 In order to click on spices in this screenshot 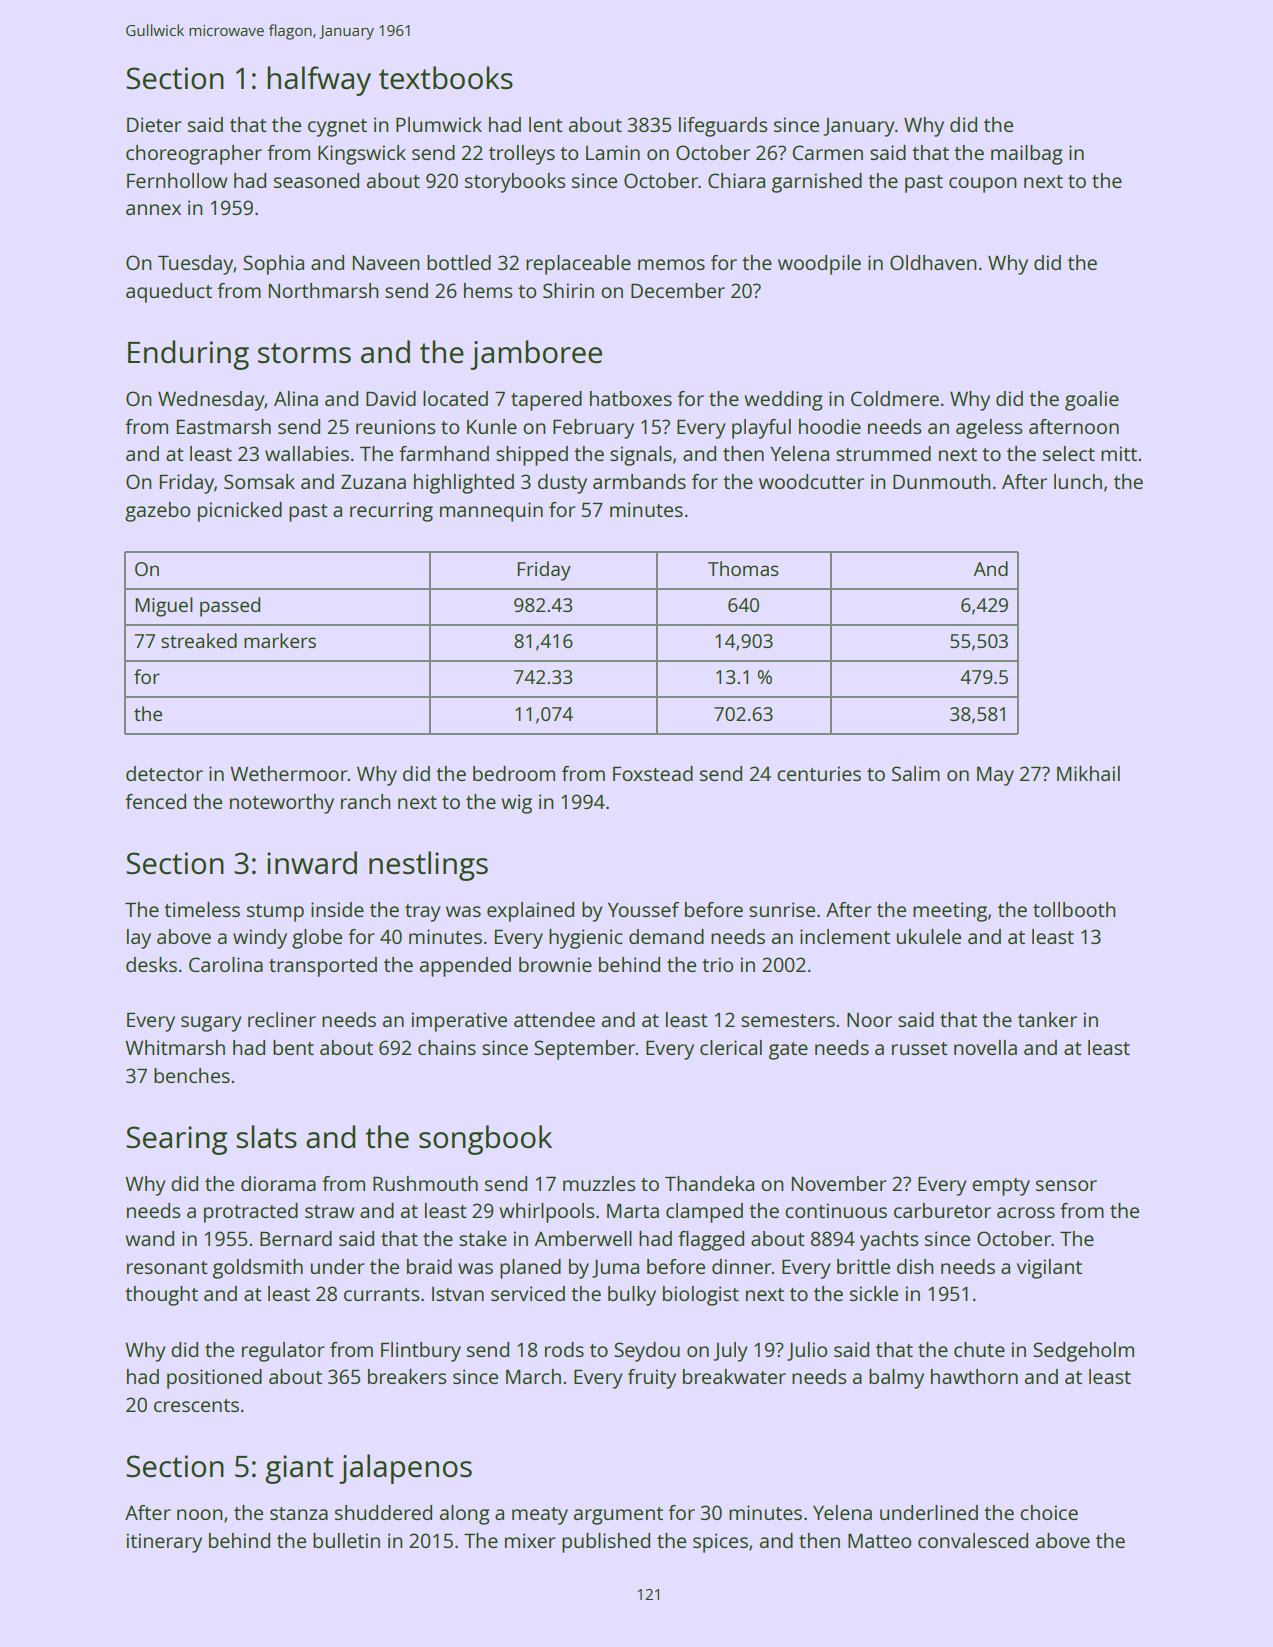, I will do `click(720, 1543)`.
